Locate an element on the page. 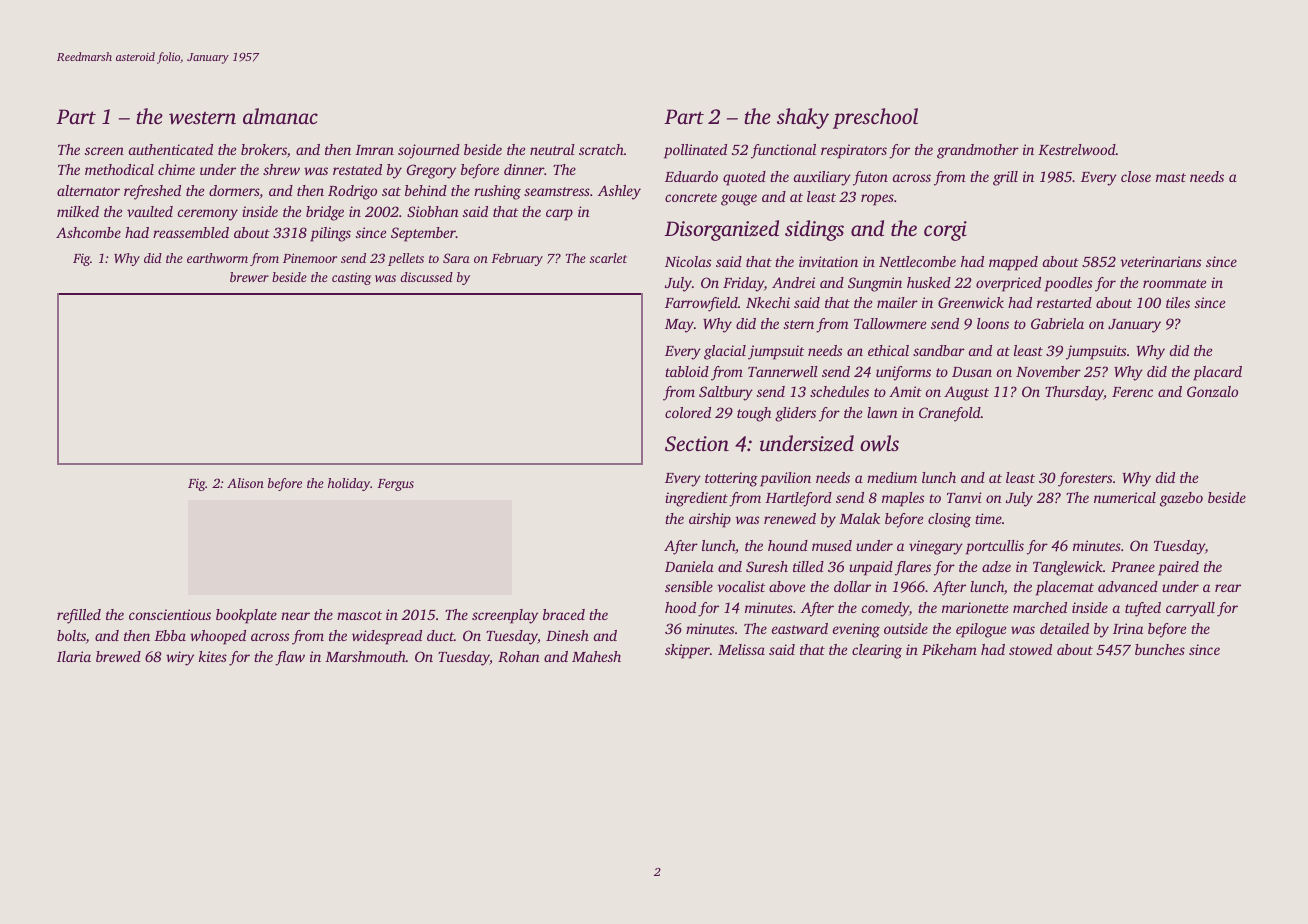 This page has height=924, width=1308. tiles is located at coordinates (1178, 302).
